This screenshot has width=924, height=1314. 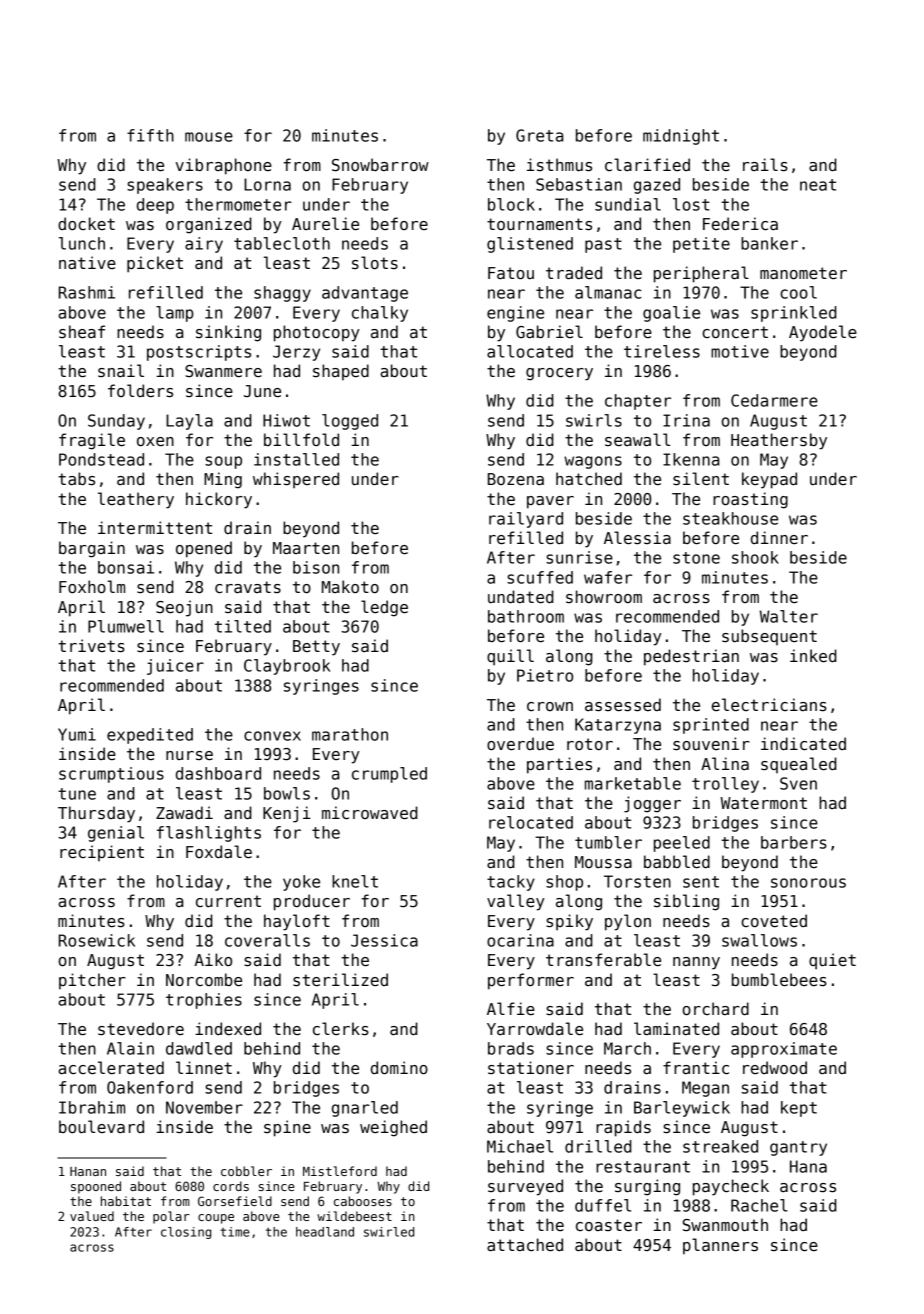 What do you see at coordinates (91, 645) in the screenshot?
I see `trivets` at bounding box center [91, 645].
